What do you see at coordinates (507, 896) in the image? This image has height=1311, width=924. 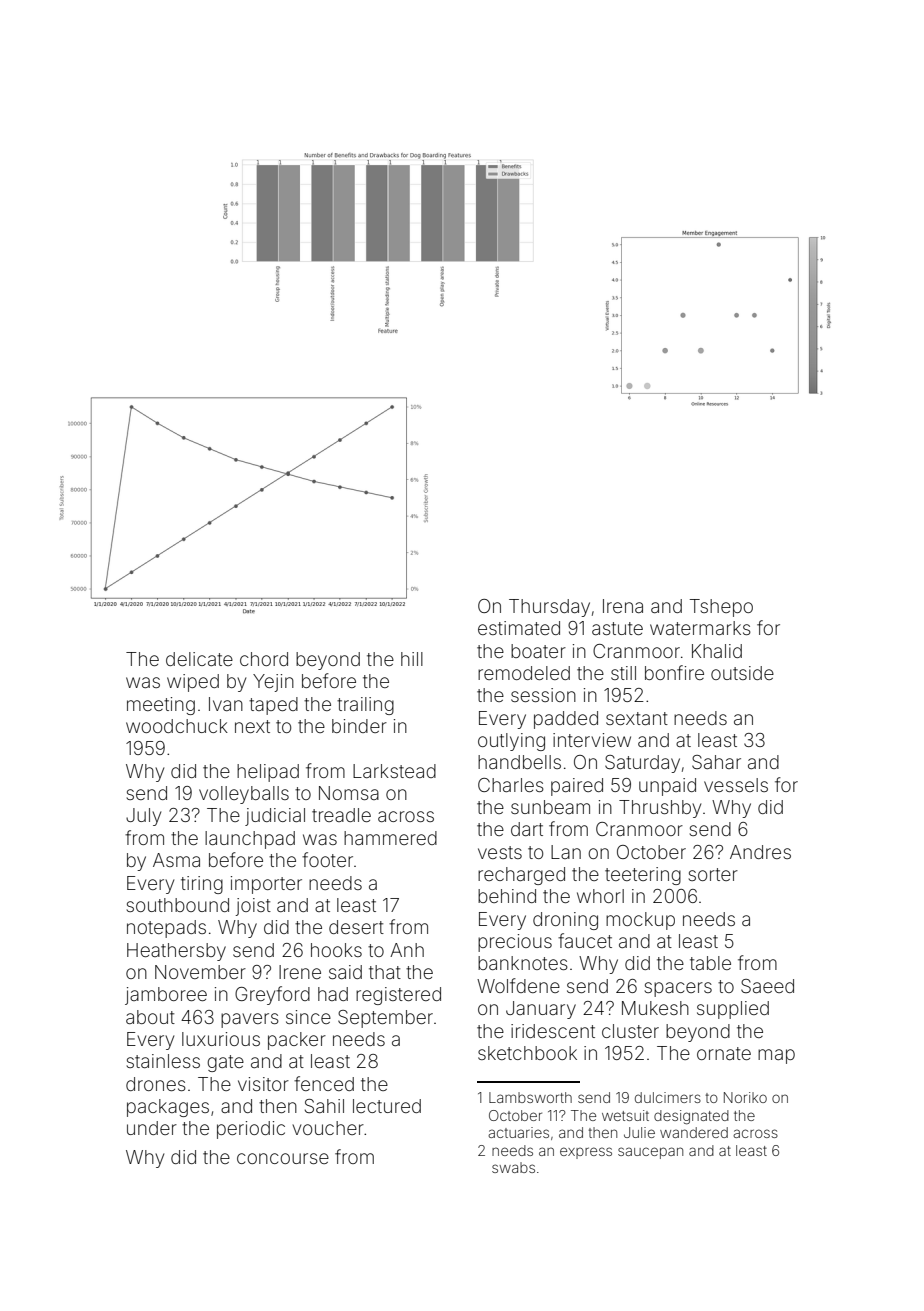 I see `behind` at bounding box center [507, 896].
